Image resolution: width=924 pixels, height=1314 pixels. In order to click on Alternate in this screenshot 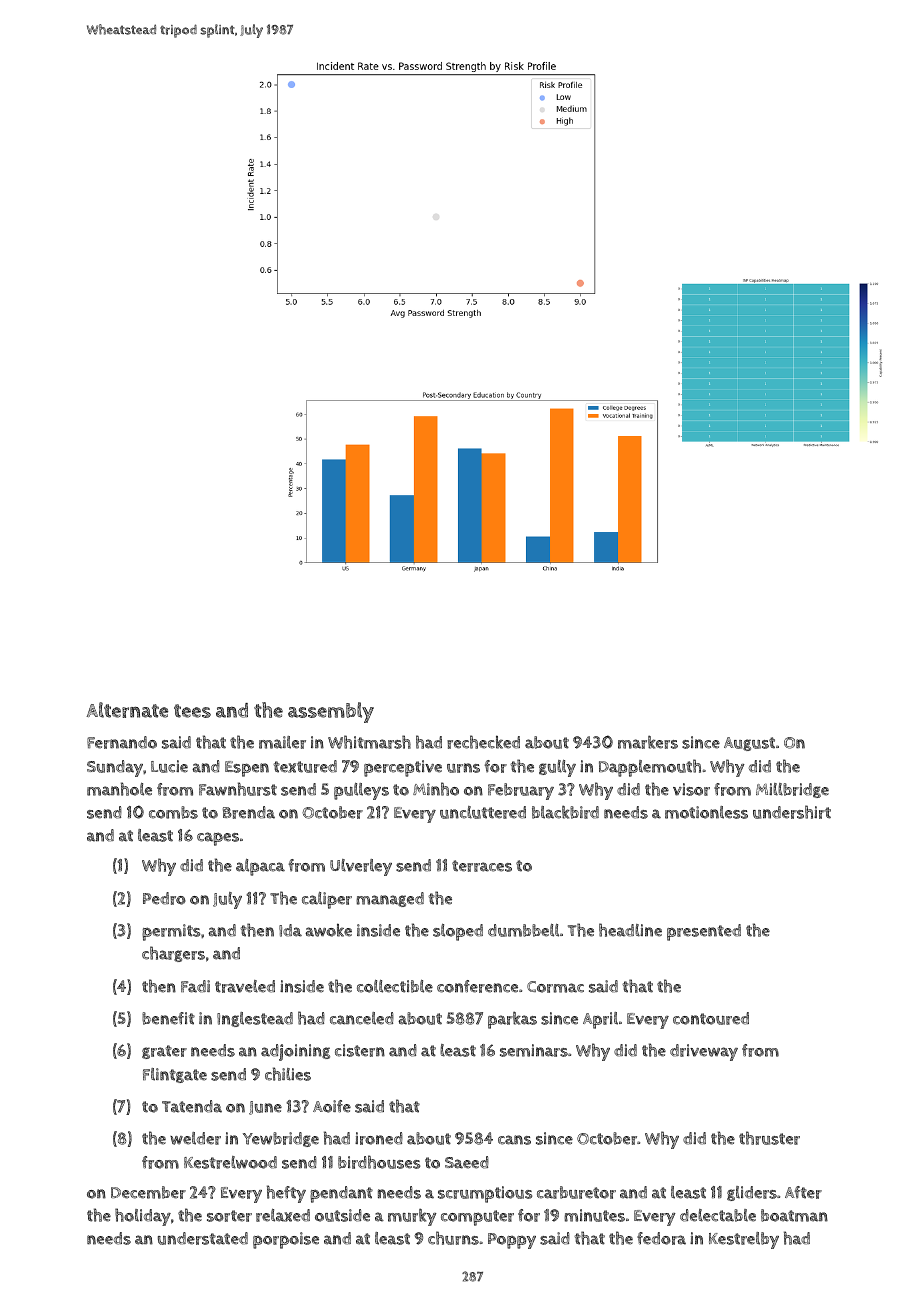, I will do `click(127, 710)`.
